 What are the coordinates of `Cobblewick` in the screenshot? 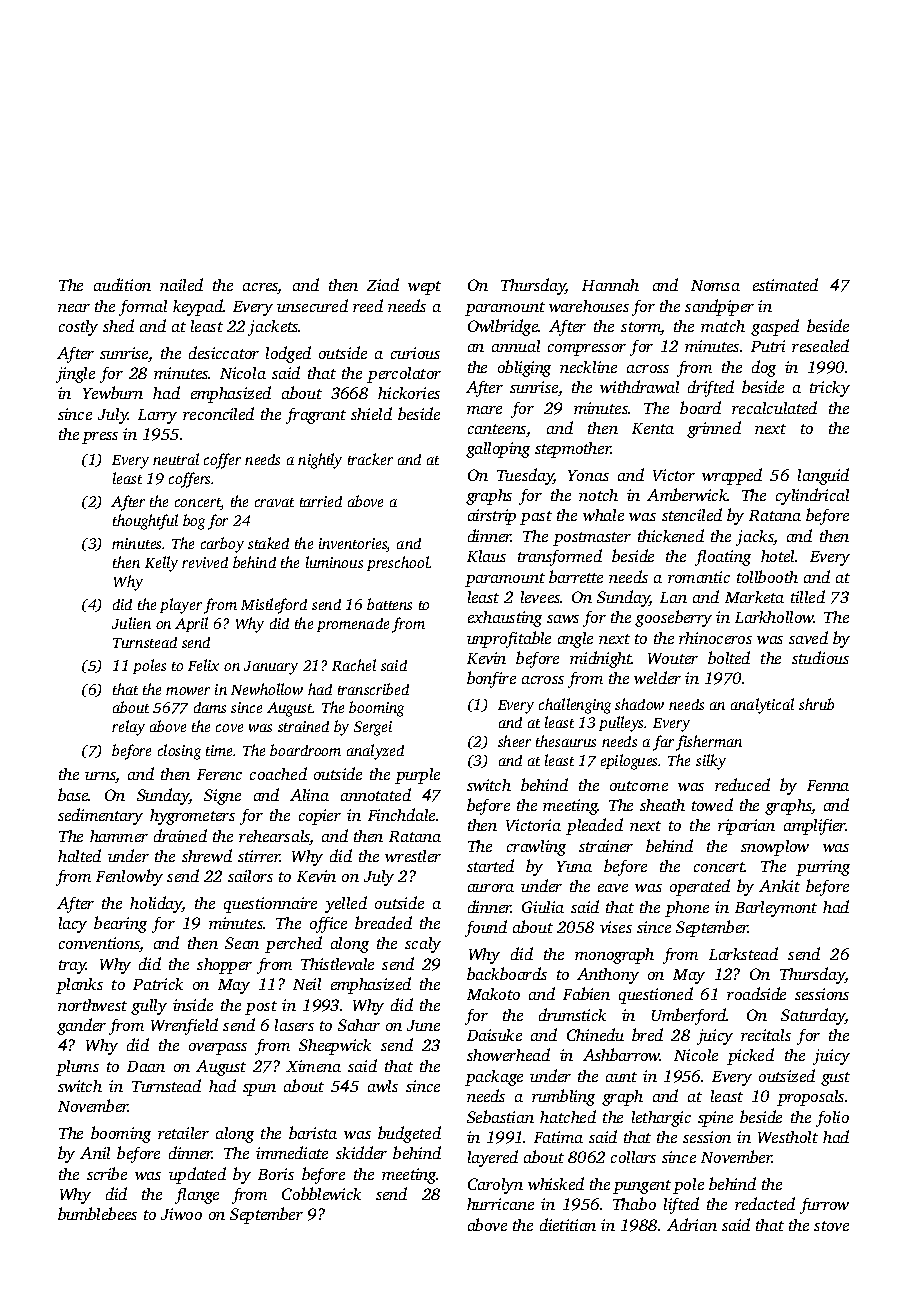 It's located at (321, 1193).
